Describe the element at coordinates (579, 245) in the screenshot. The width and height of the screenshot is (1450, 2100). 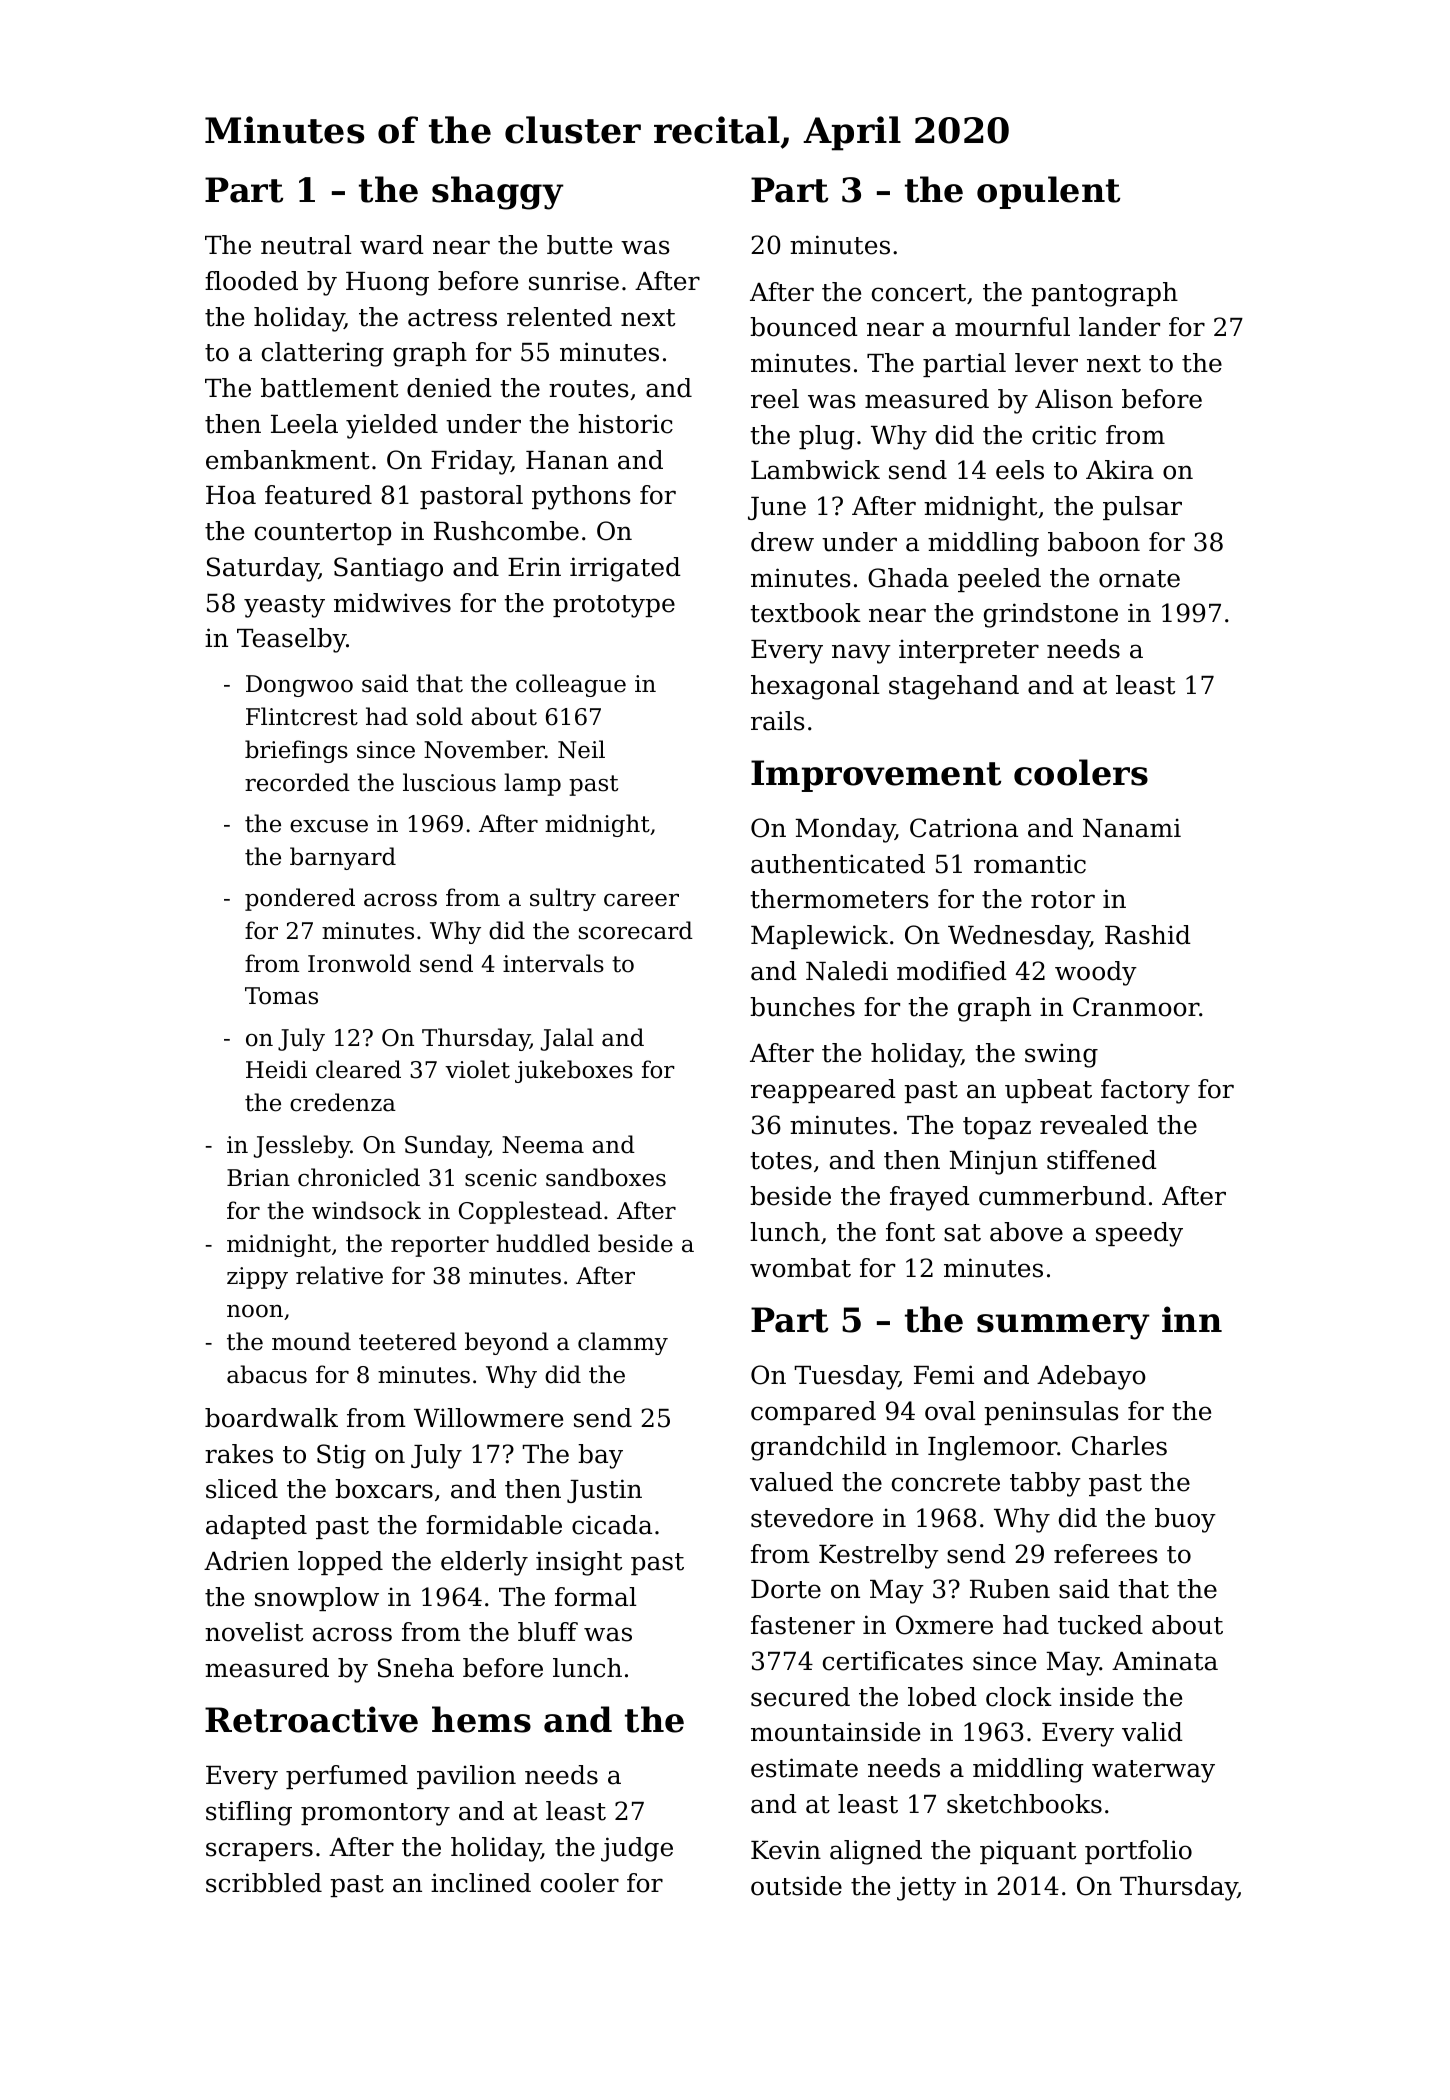
I see `butte` at that location.
